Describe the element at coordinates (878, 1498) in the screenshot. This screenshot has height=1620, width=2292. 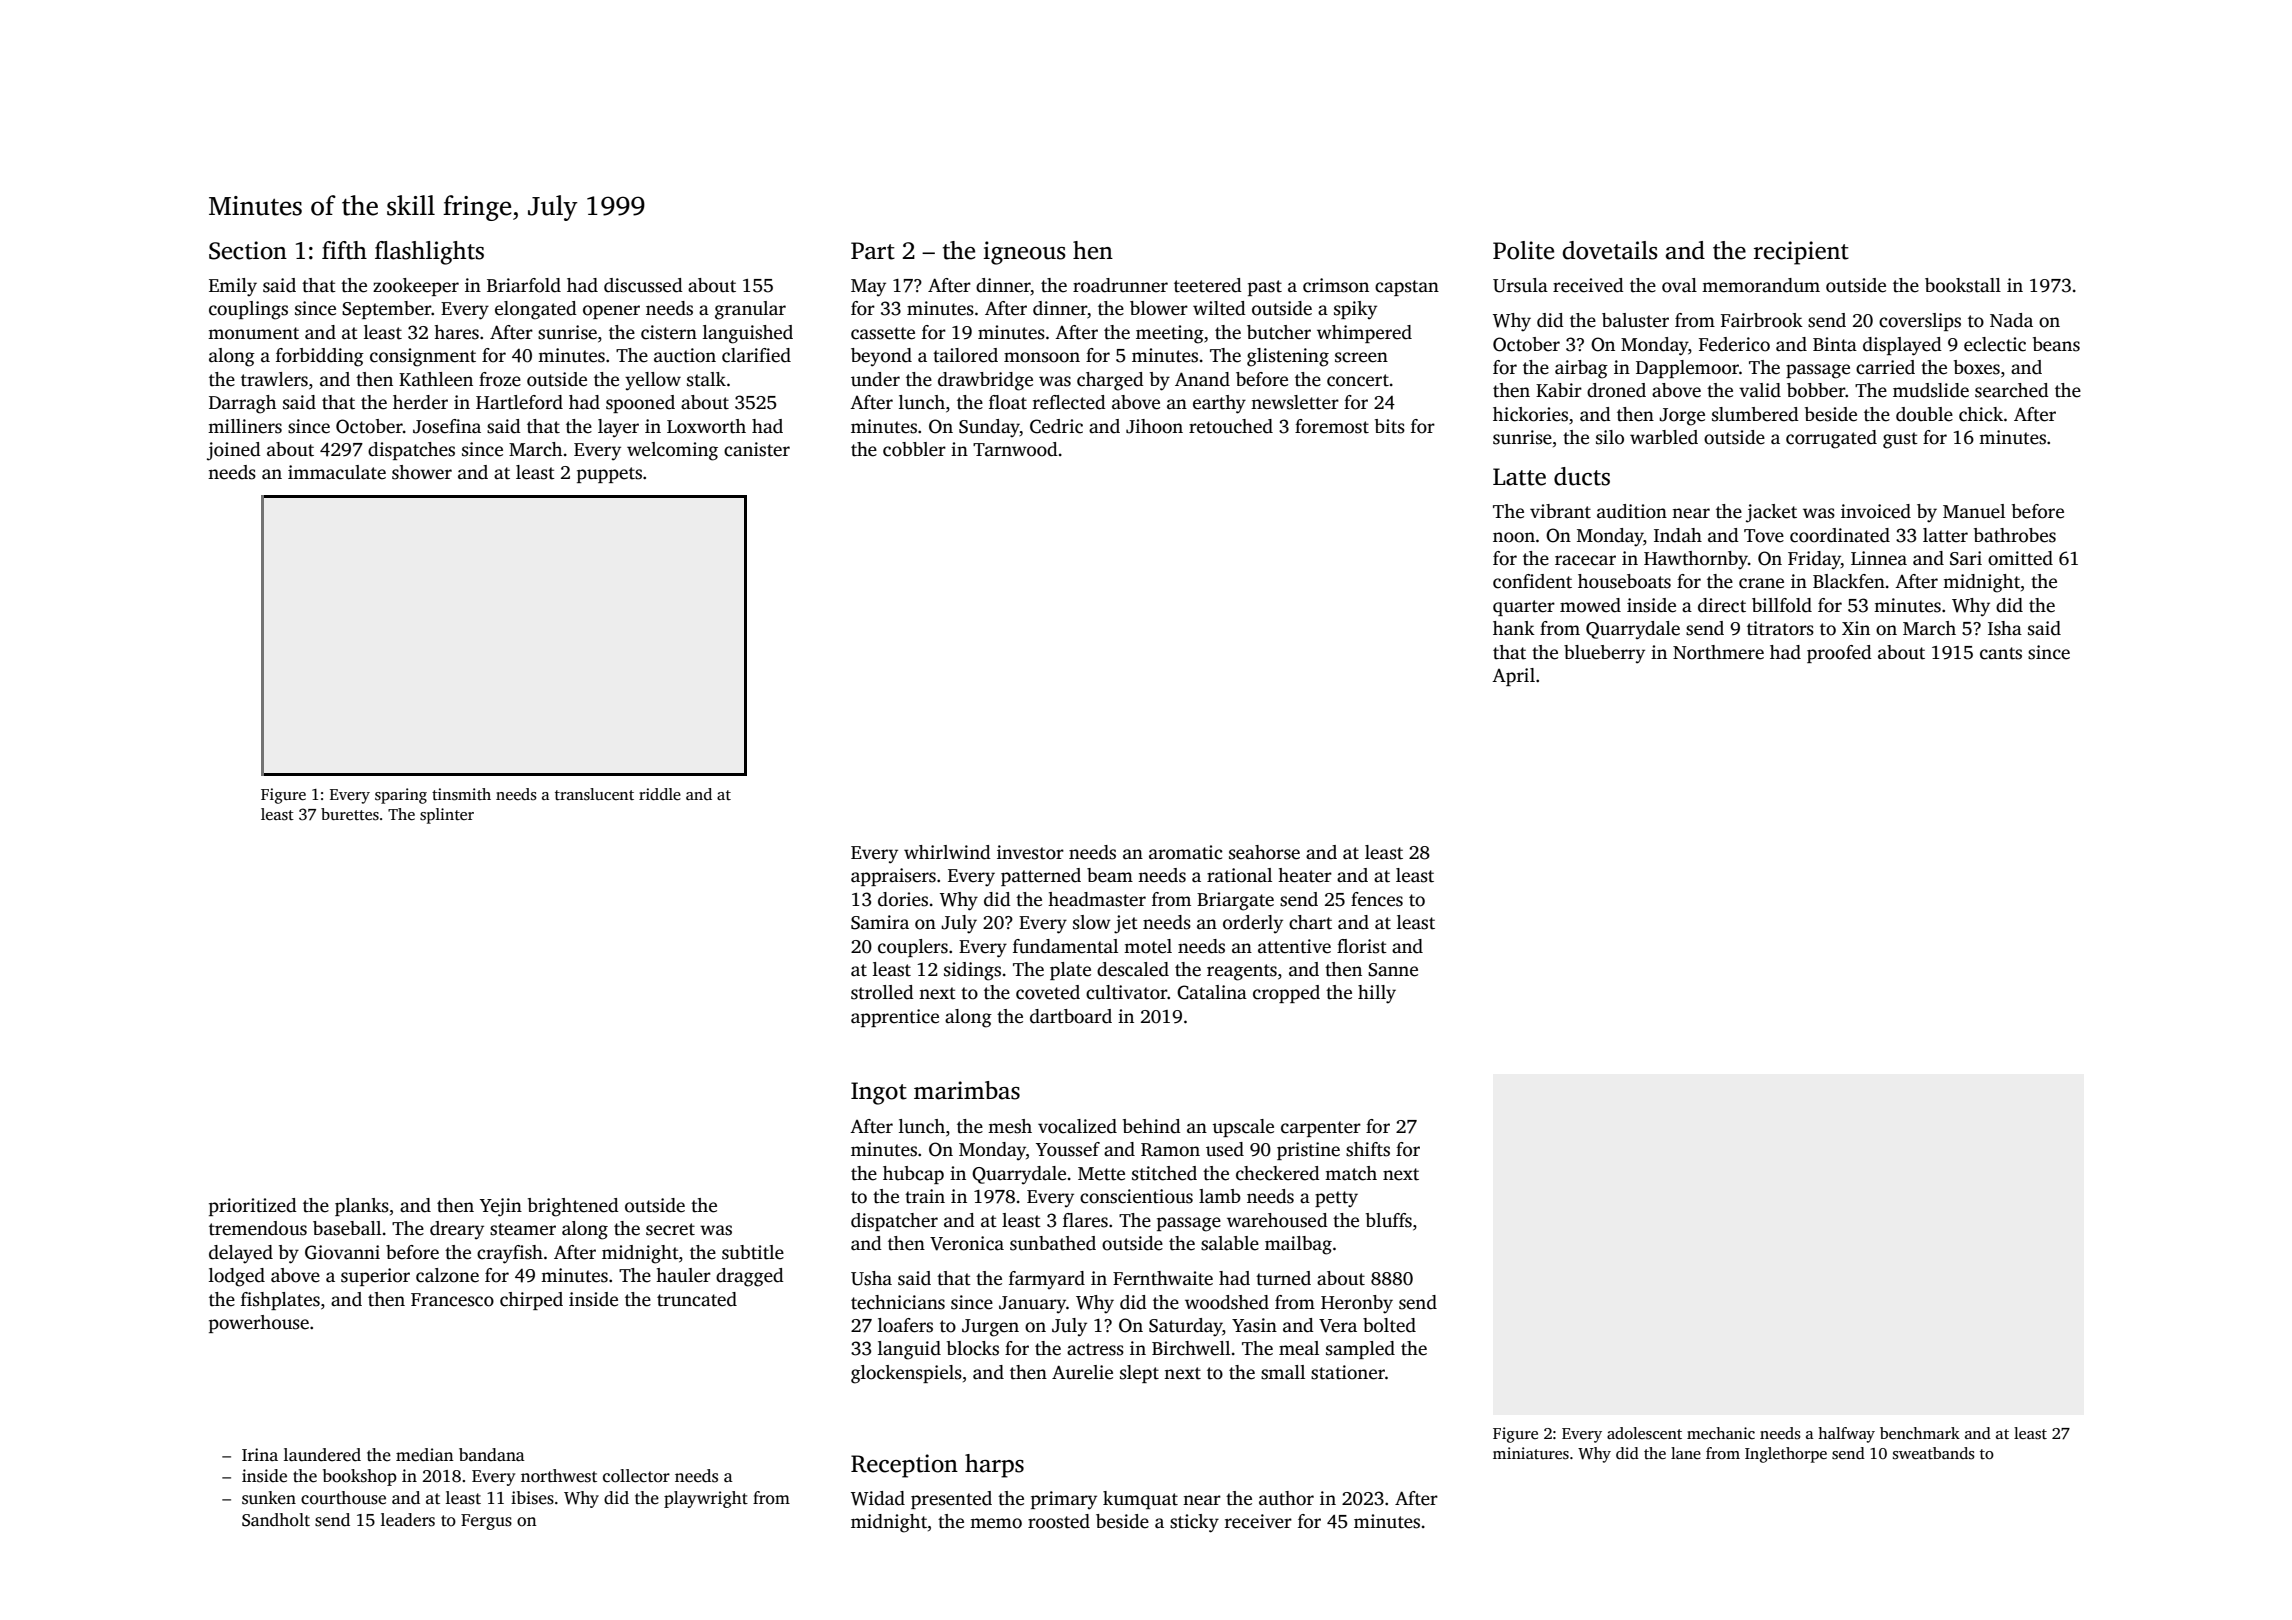
I see `Widad` at that location.
